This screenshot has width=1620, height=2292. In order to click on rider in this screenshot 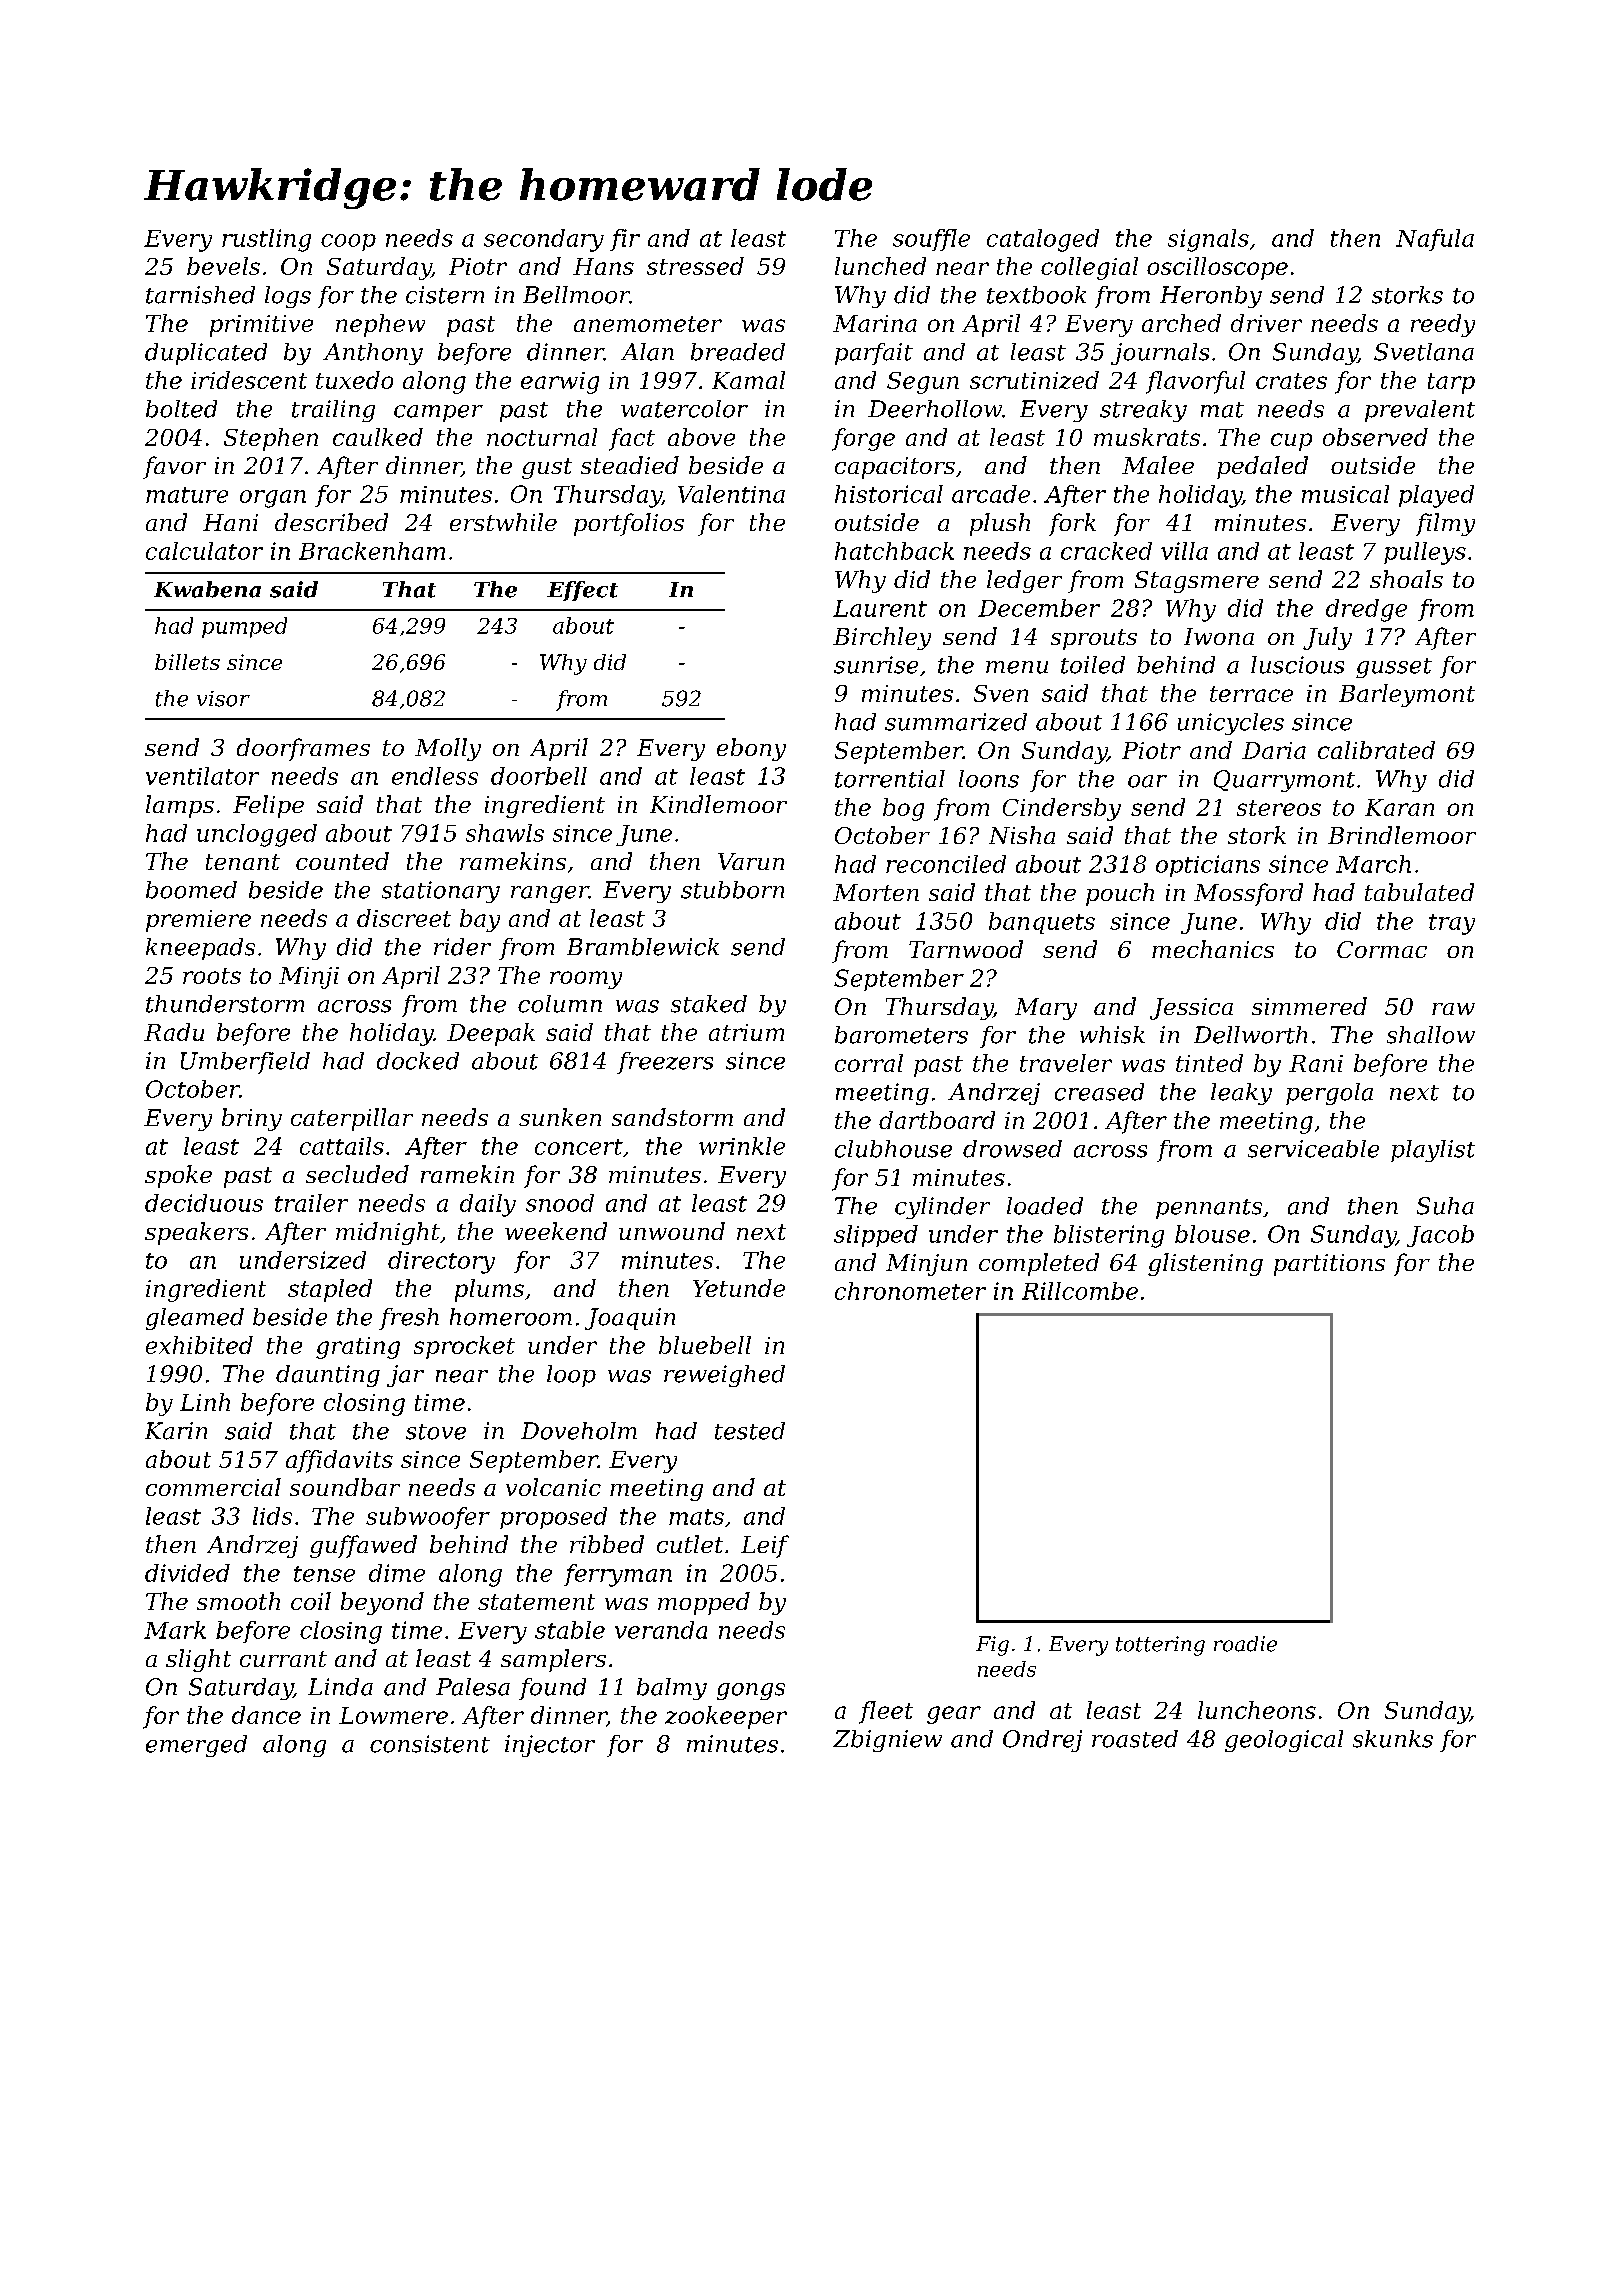, I will do `click(462, 947)`.
